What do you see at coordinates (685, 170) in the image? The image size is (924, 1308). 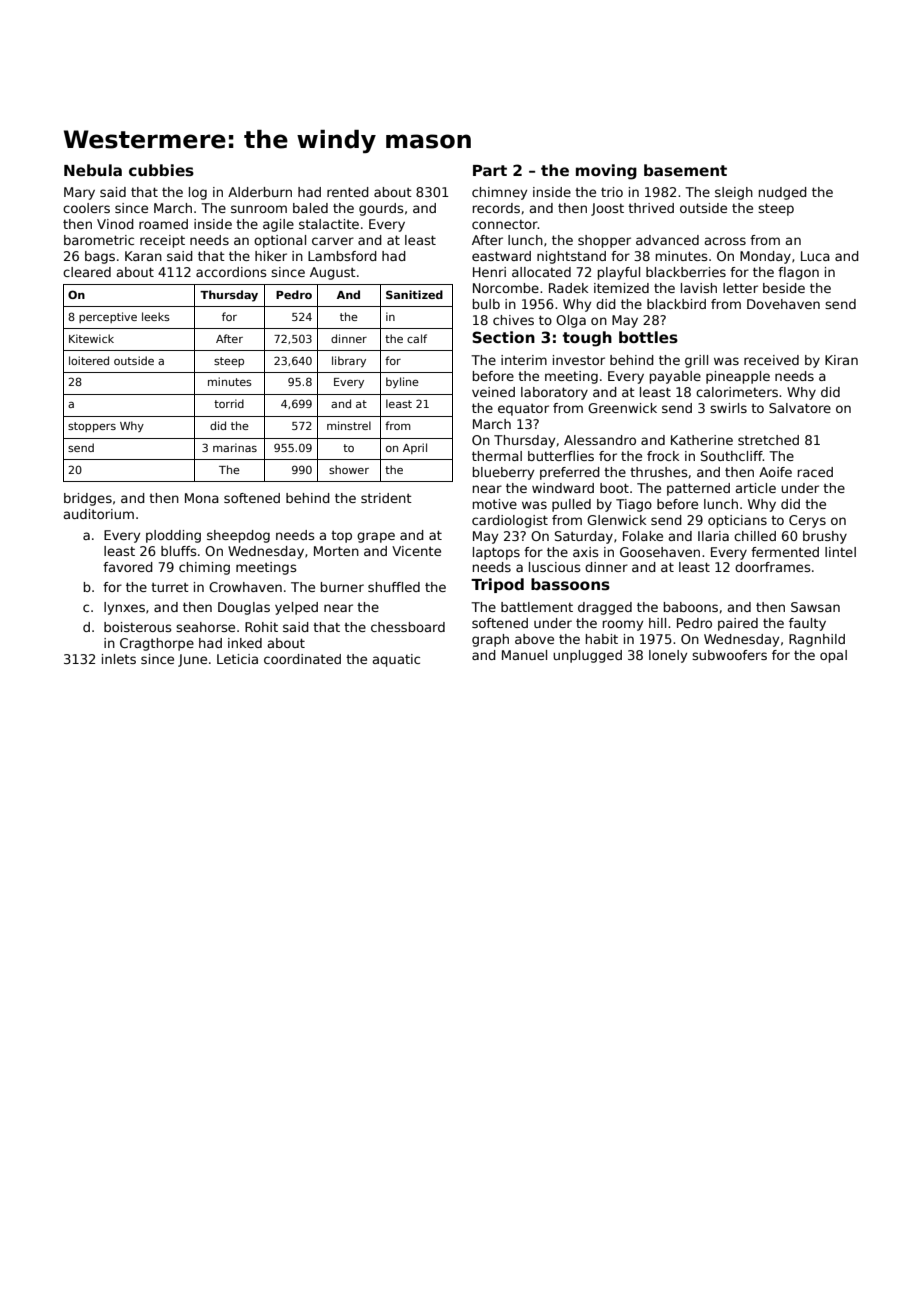 I see `basement` at bounding box center [685, 170].
